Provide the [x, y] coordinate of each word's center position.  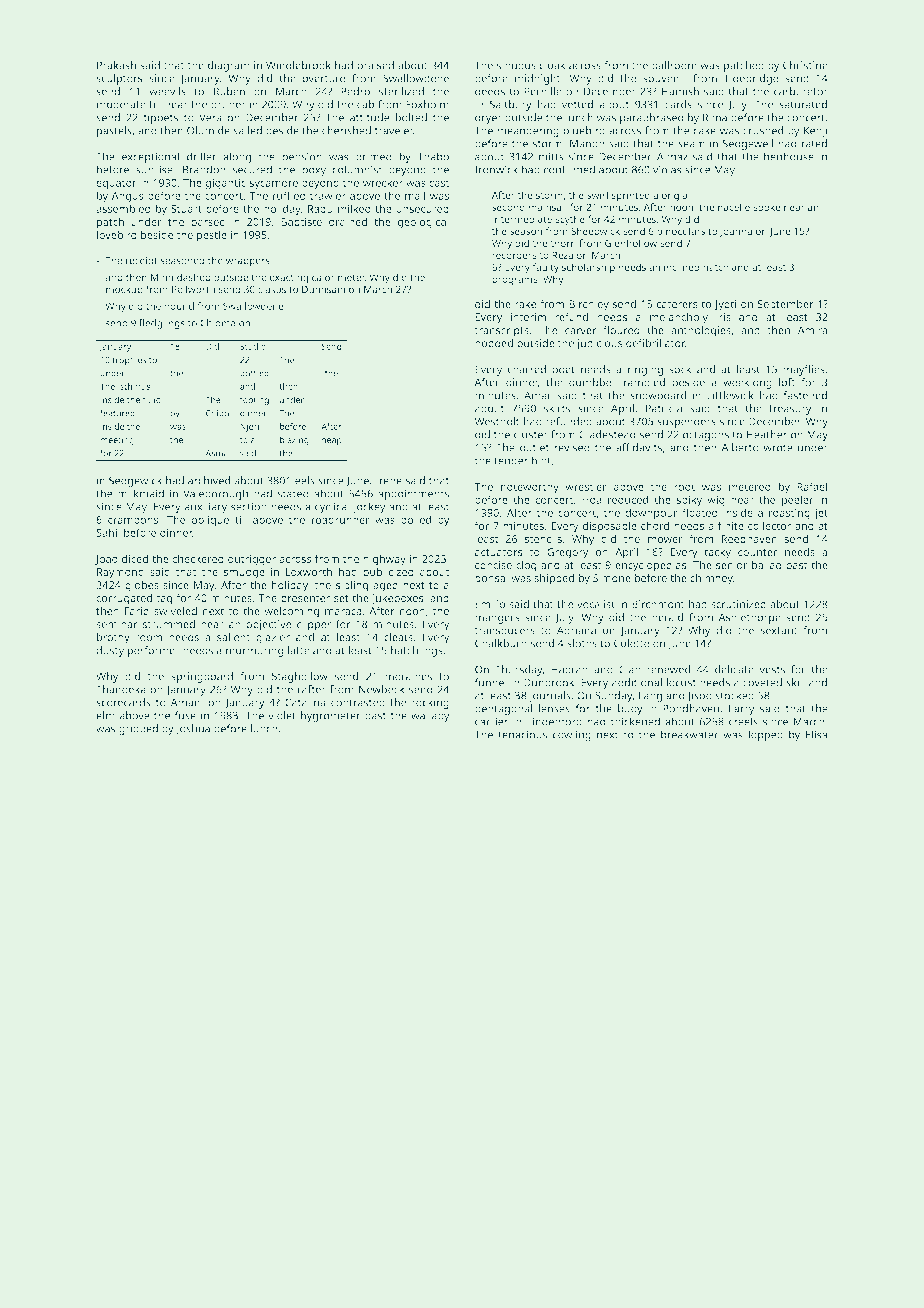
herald [667, 617]
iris [723, 317]
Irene [389, 480]
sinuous [516, 65]
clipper [314, 625]
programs [514, 281]
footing [254, 400]
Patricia [664, 408]
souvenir [665, 78]
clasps [272, 290]
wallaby [430, 716]
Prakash [116, 65]
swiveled [175, 610]
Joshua [192, 729]
